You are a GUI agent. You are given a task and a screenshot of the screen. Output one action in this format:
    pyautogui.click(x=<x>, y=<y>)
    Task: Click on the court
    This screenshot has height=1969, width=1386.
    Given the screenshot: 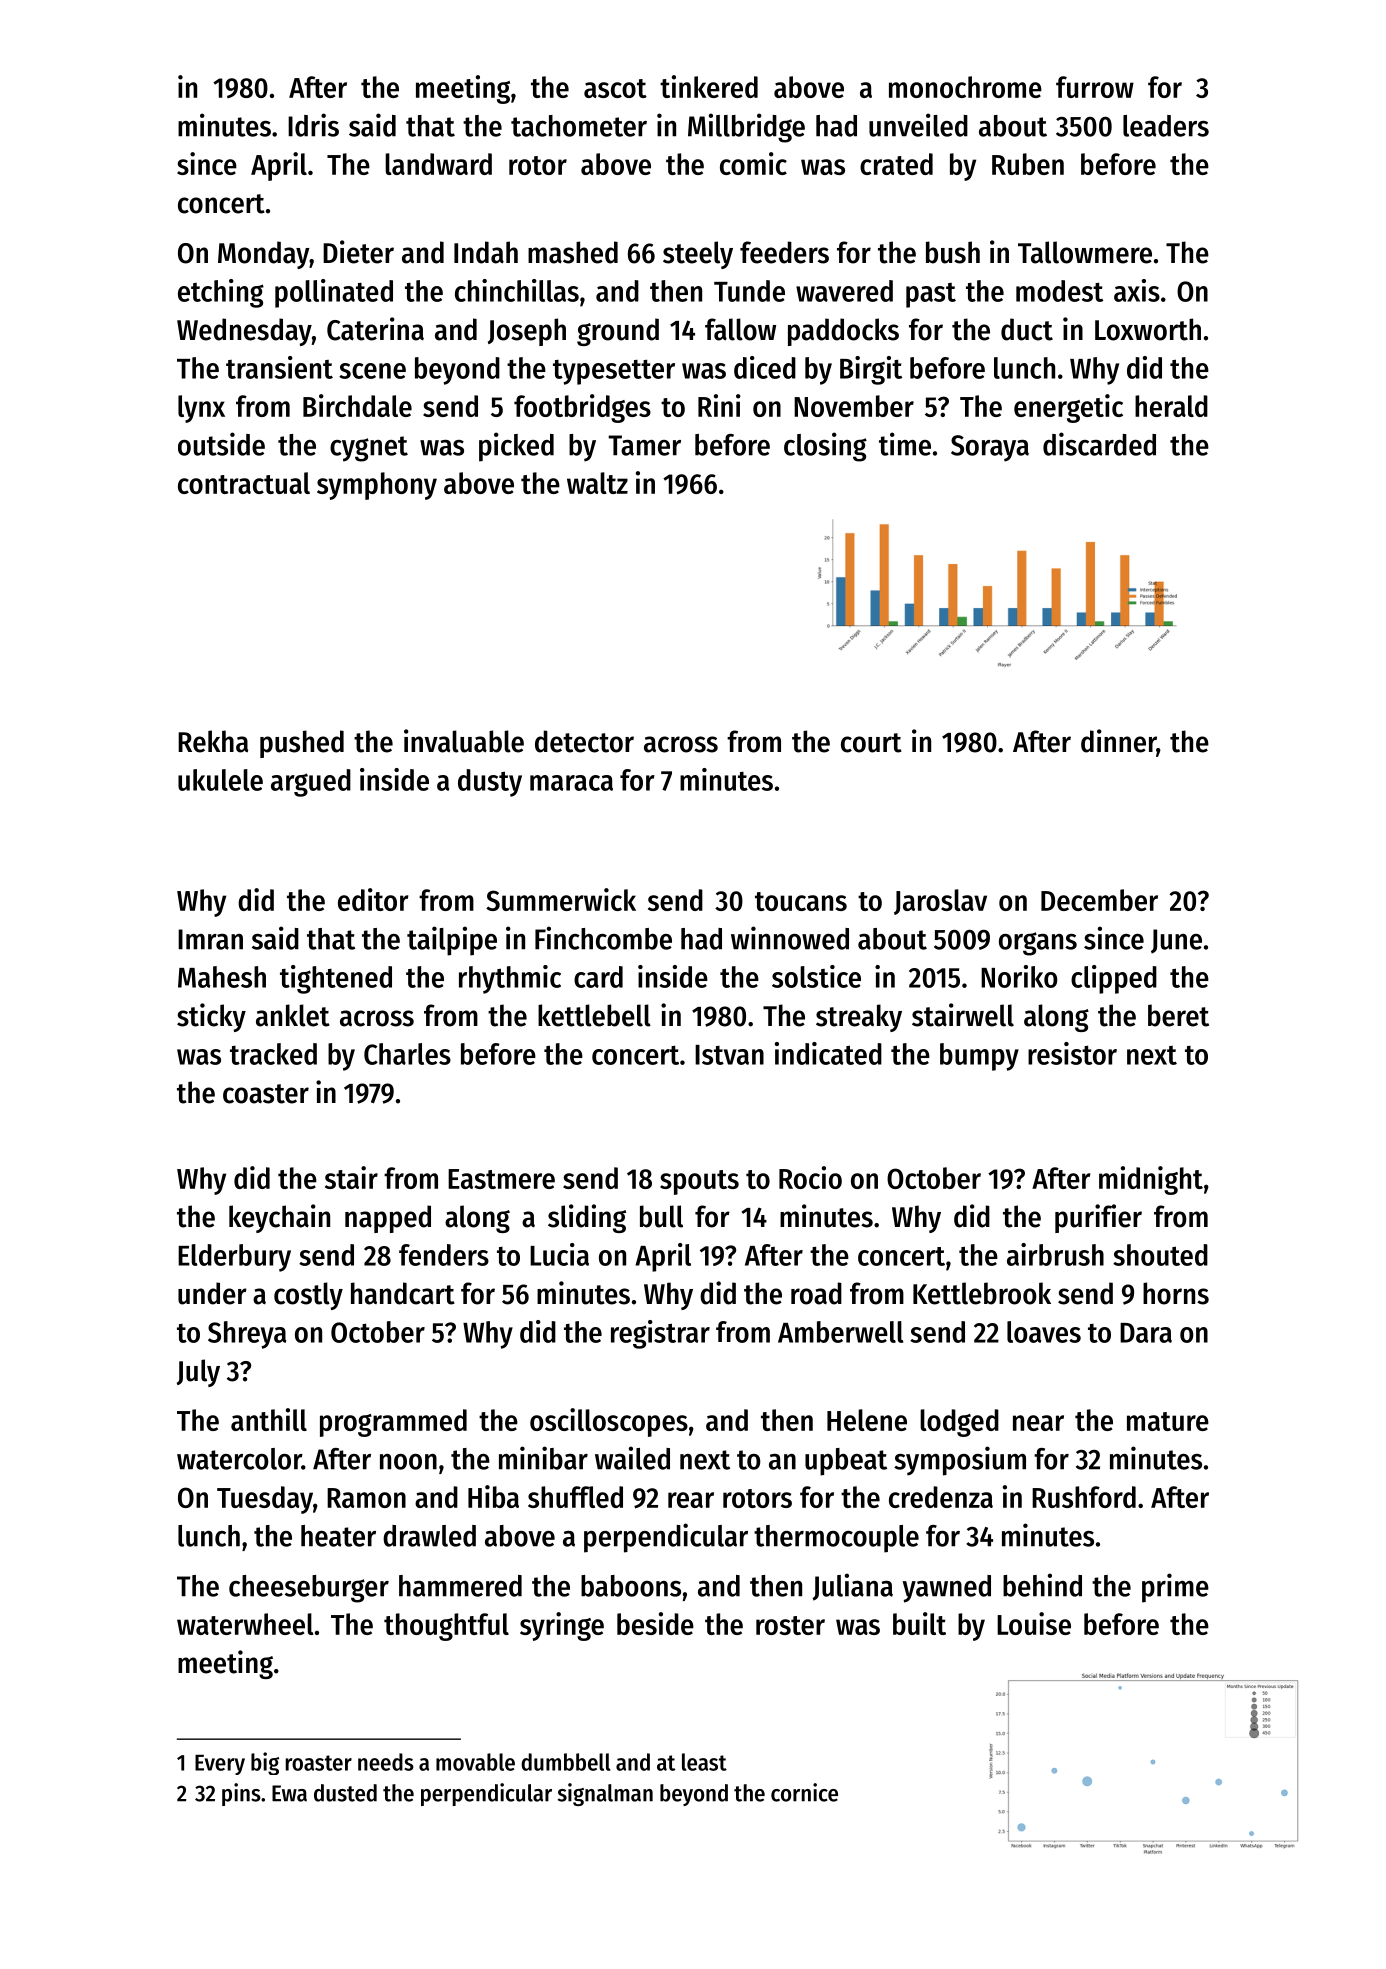 What is the action you would take?
    pyautogui.click(x=871, y=743)
